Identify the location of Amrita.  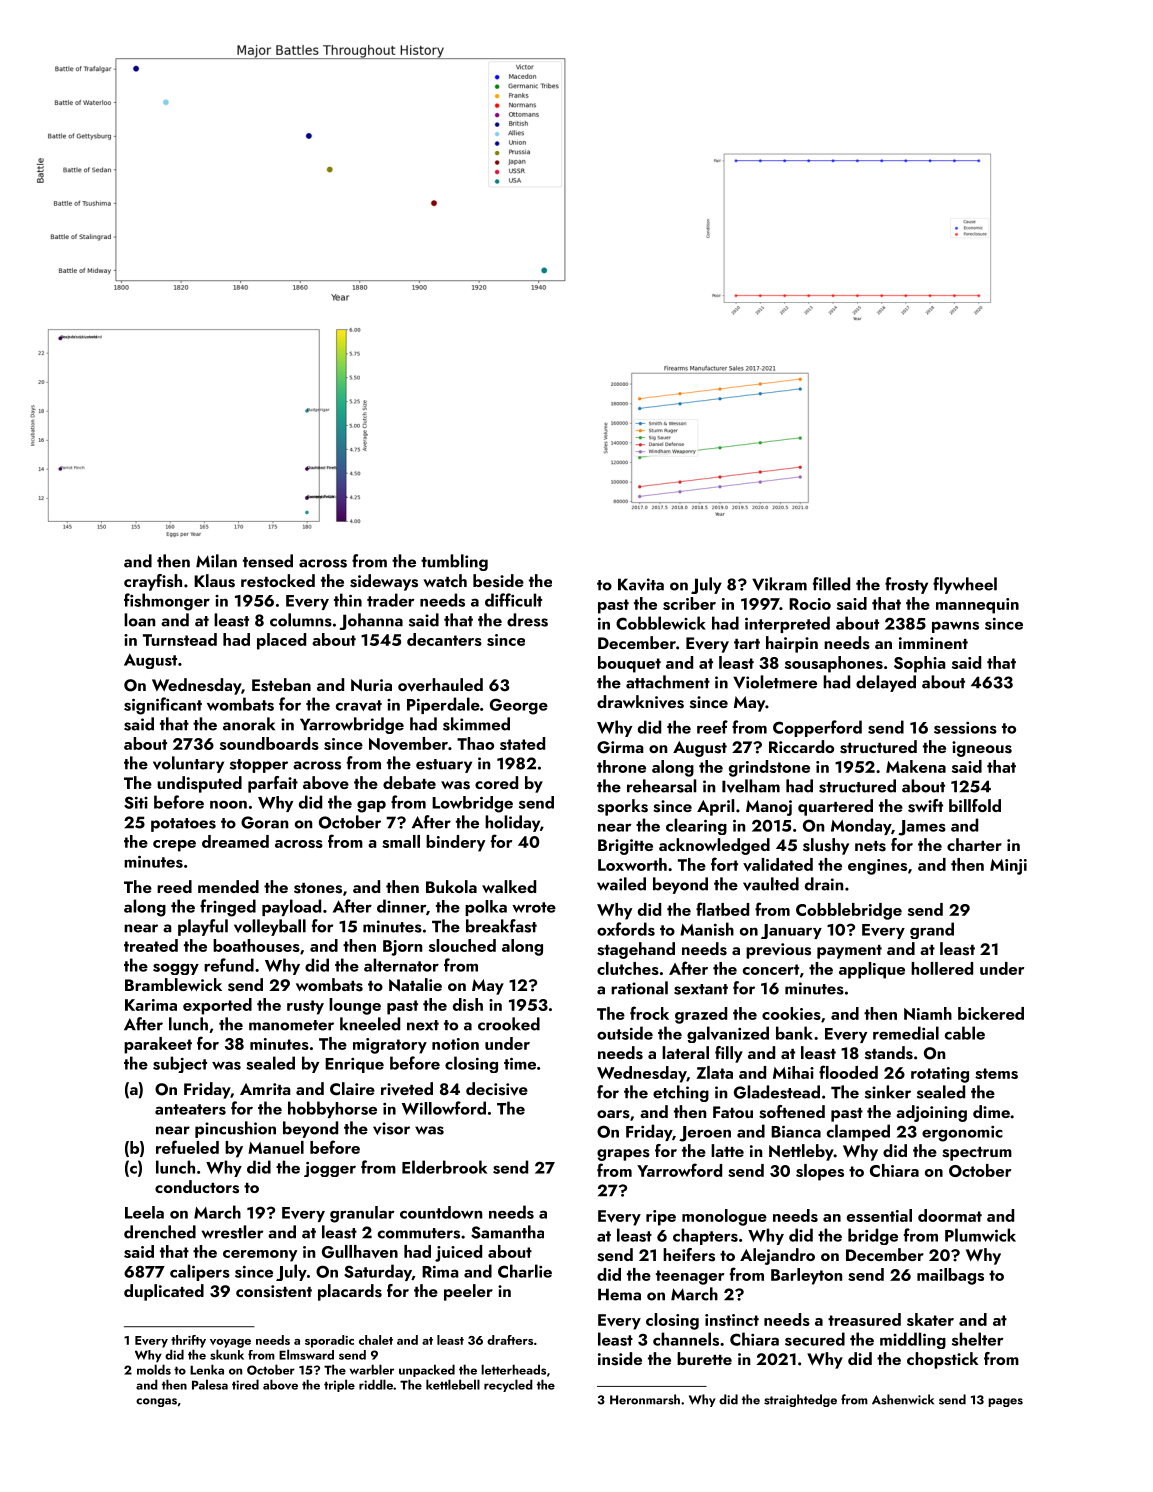
(265, 1089).
